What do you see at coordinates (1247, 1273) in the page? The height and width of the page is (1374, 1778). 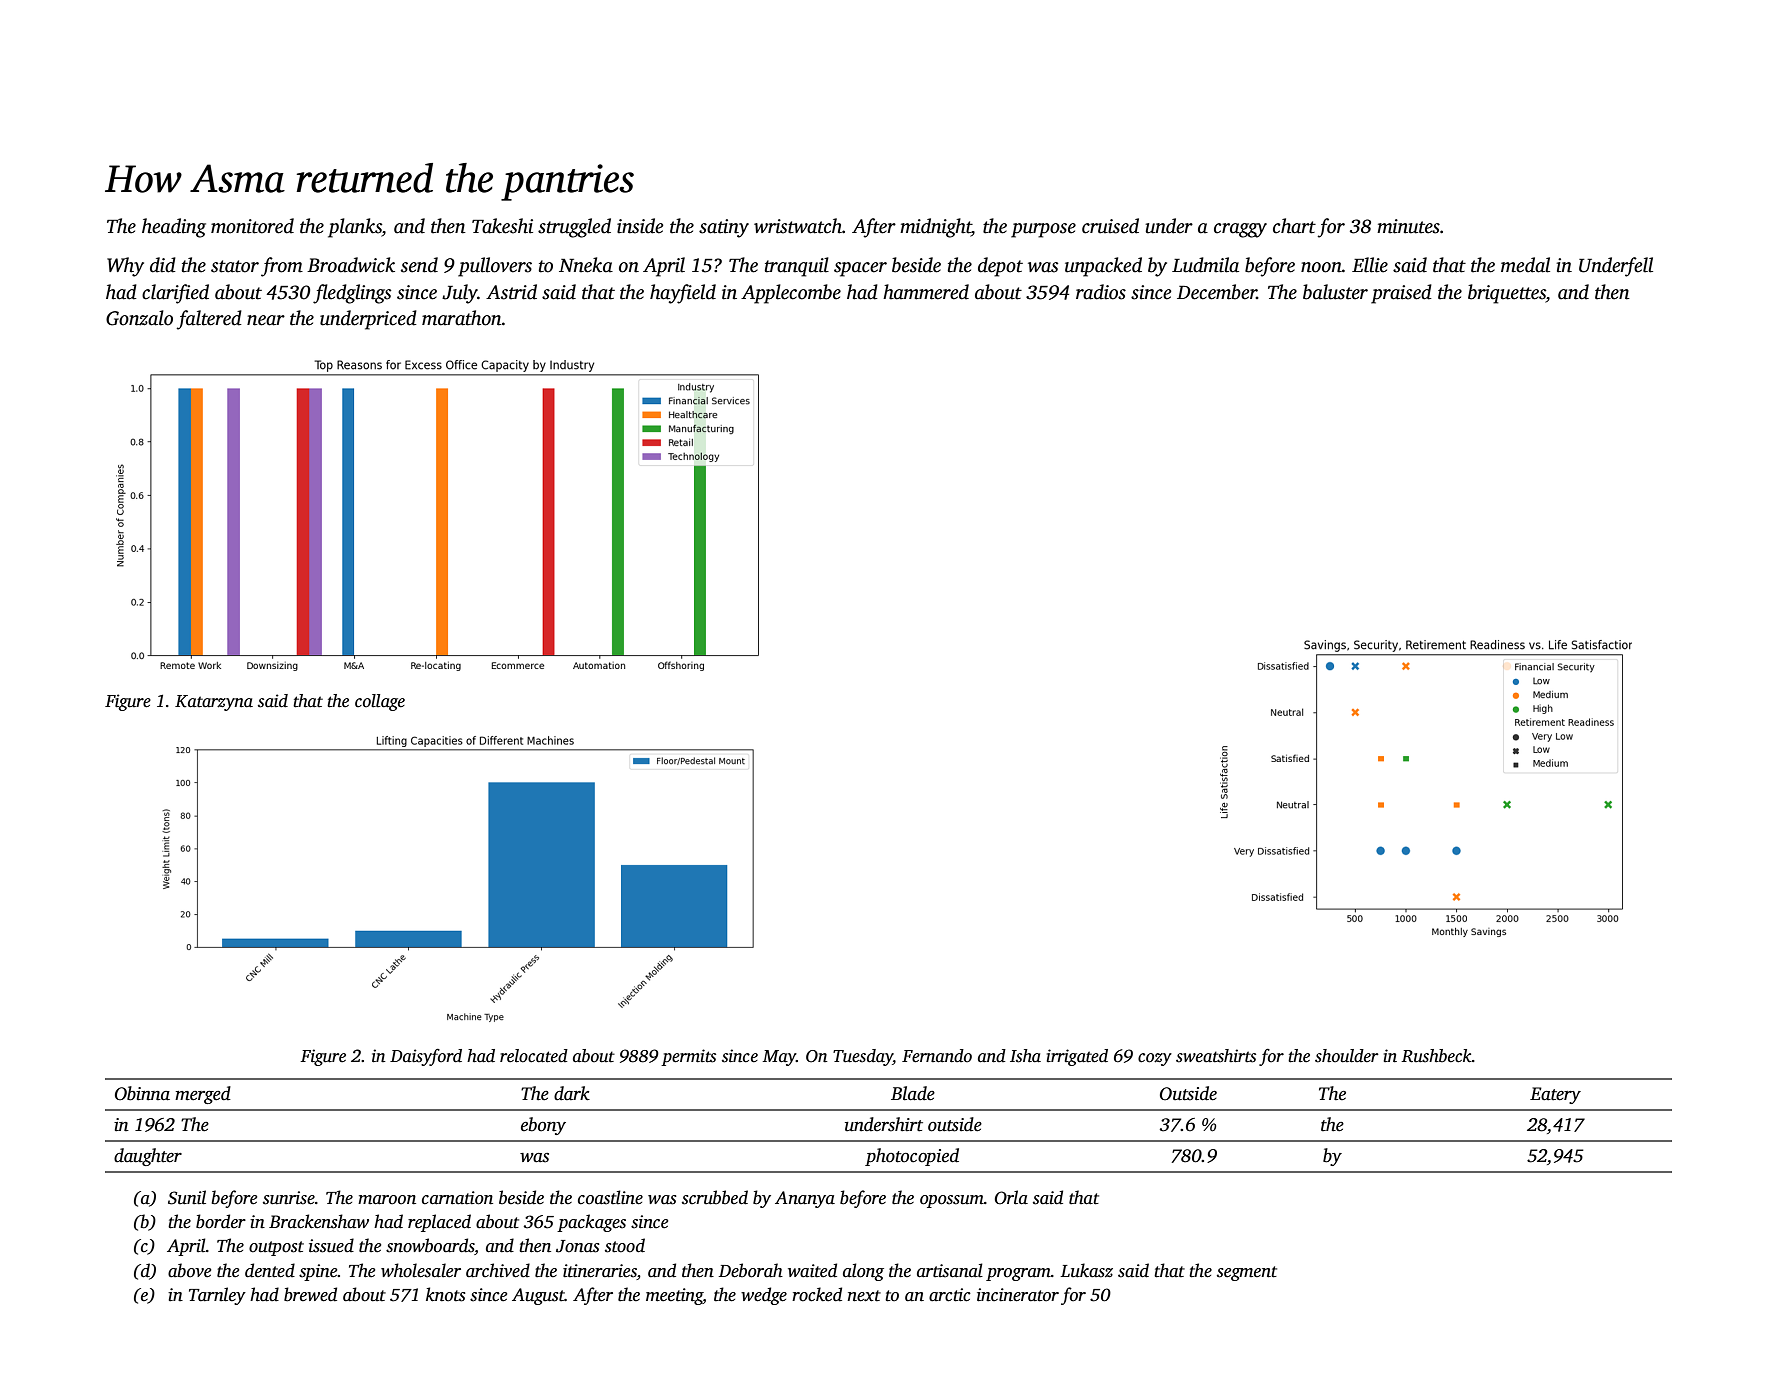 I see `segment` at bounding box center [1247, 1273].
